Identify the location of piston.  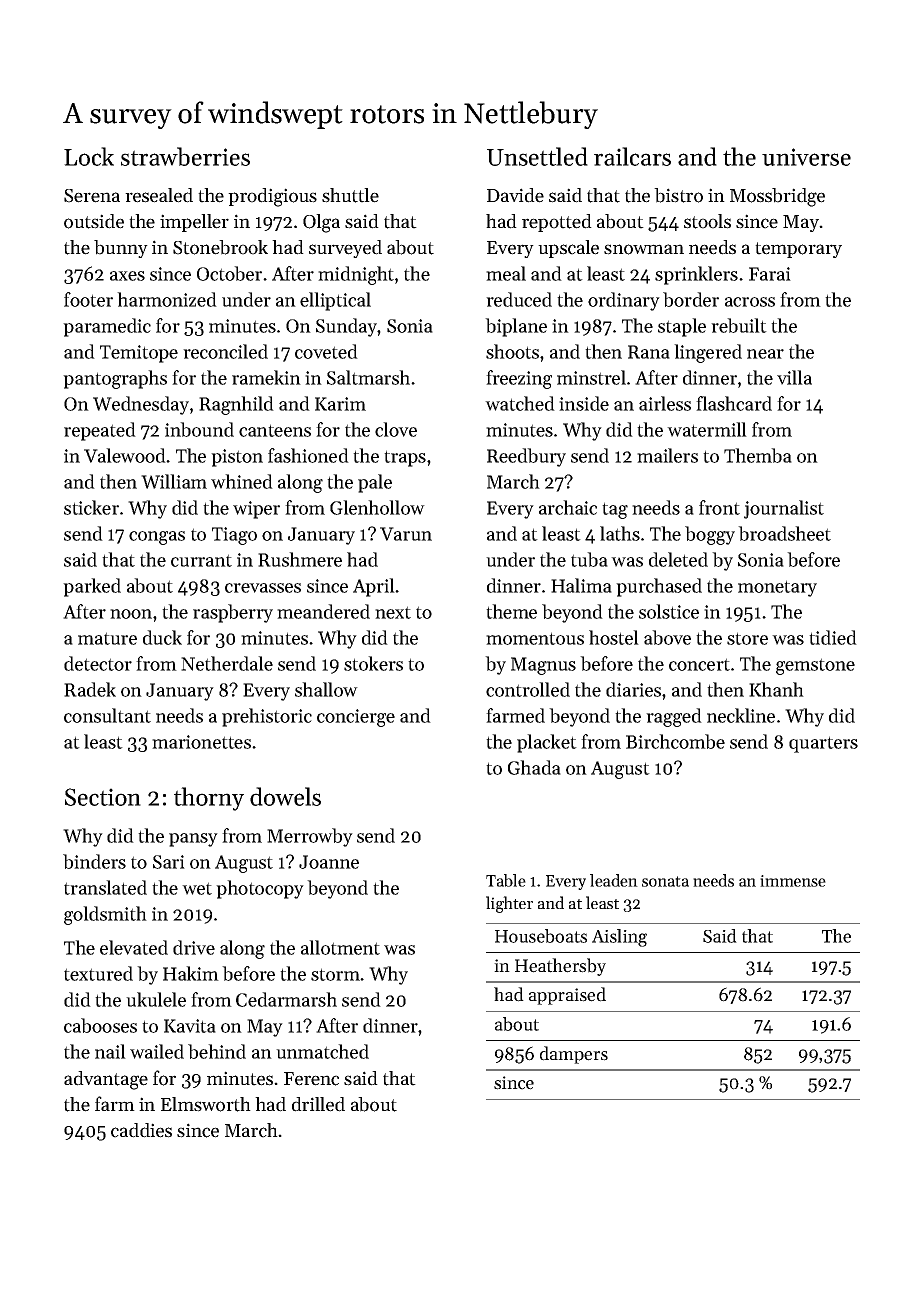
(237, 458).
